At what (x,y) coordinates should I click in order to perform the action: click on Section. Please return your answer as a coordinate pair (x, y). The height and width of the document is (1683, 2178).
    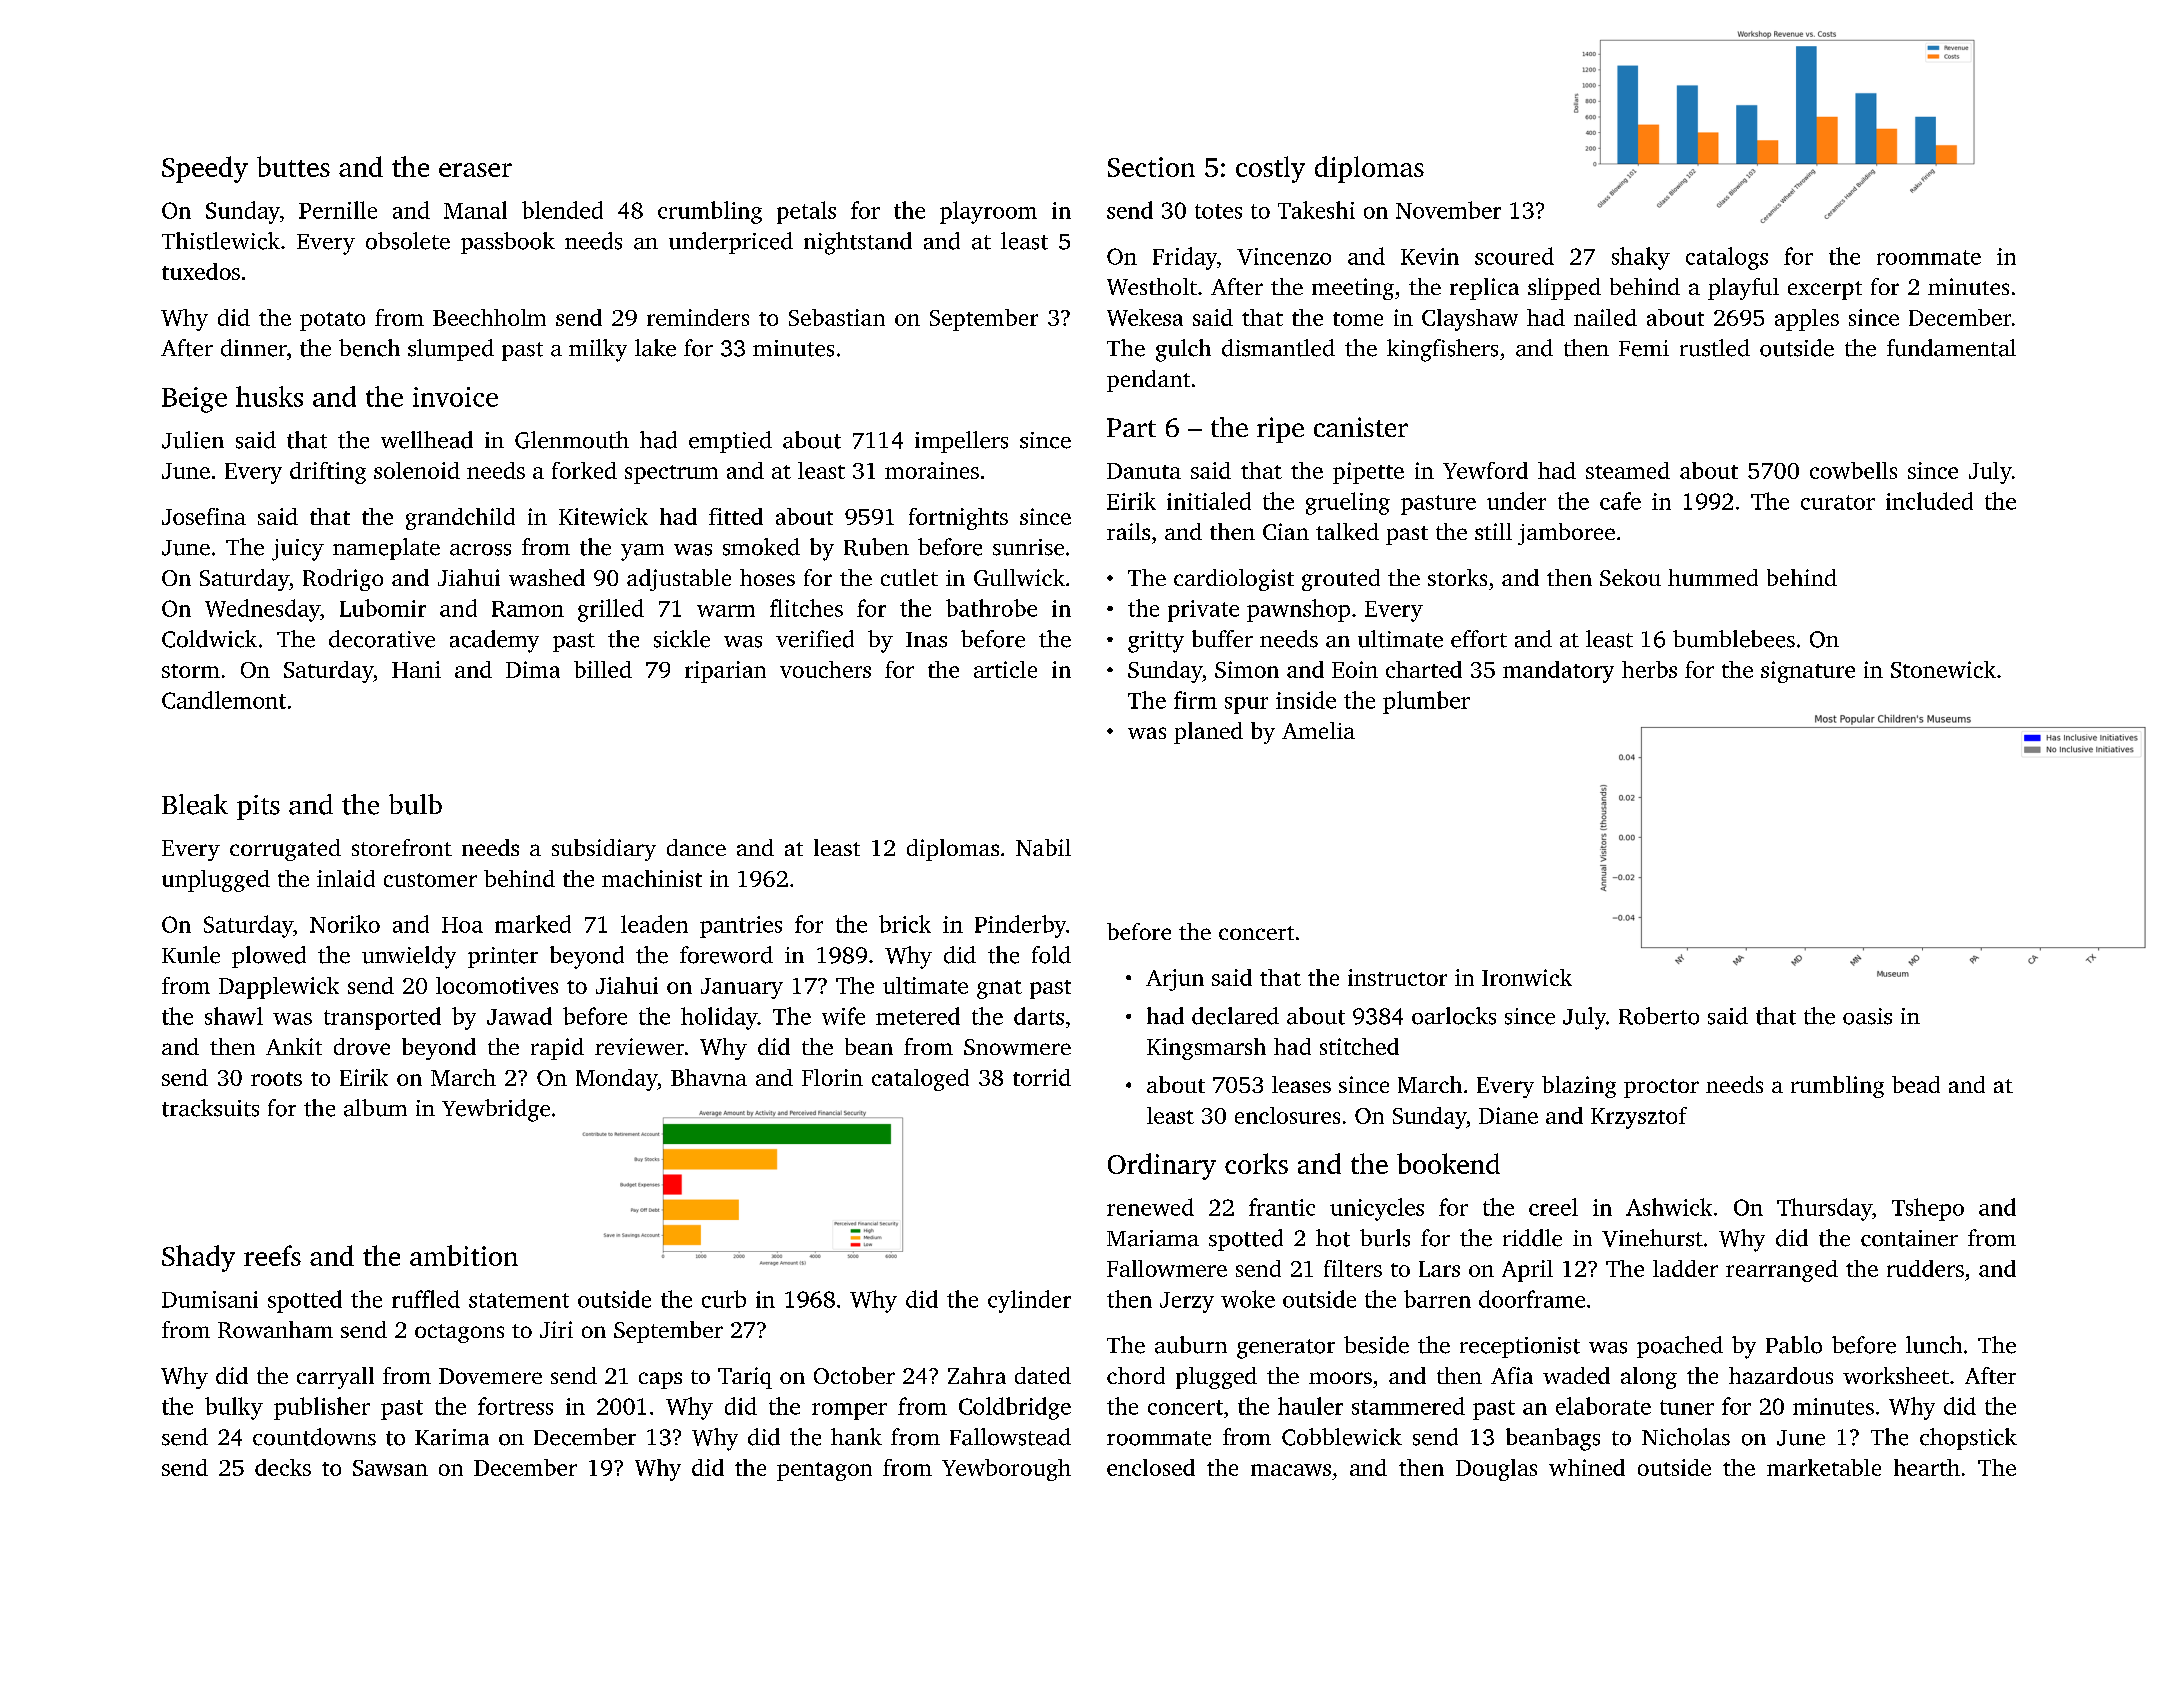
    Looking at the image, I should click on (1151, 167).
